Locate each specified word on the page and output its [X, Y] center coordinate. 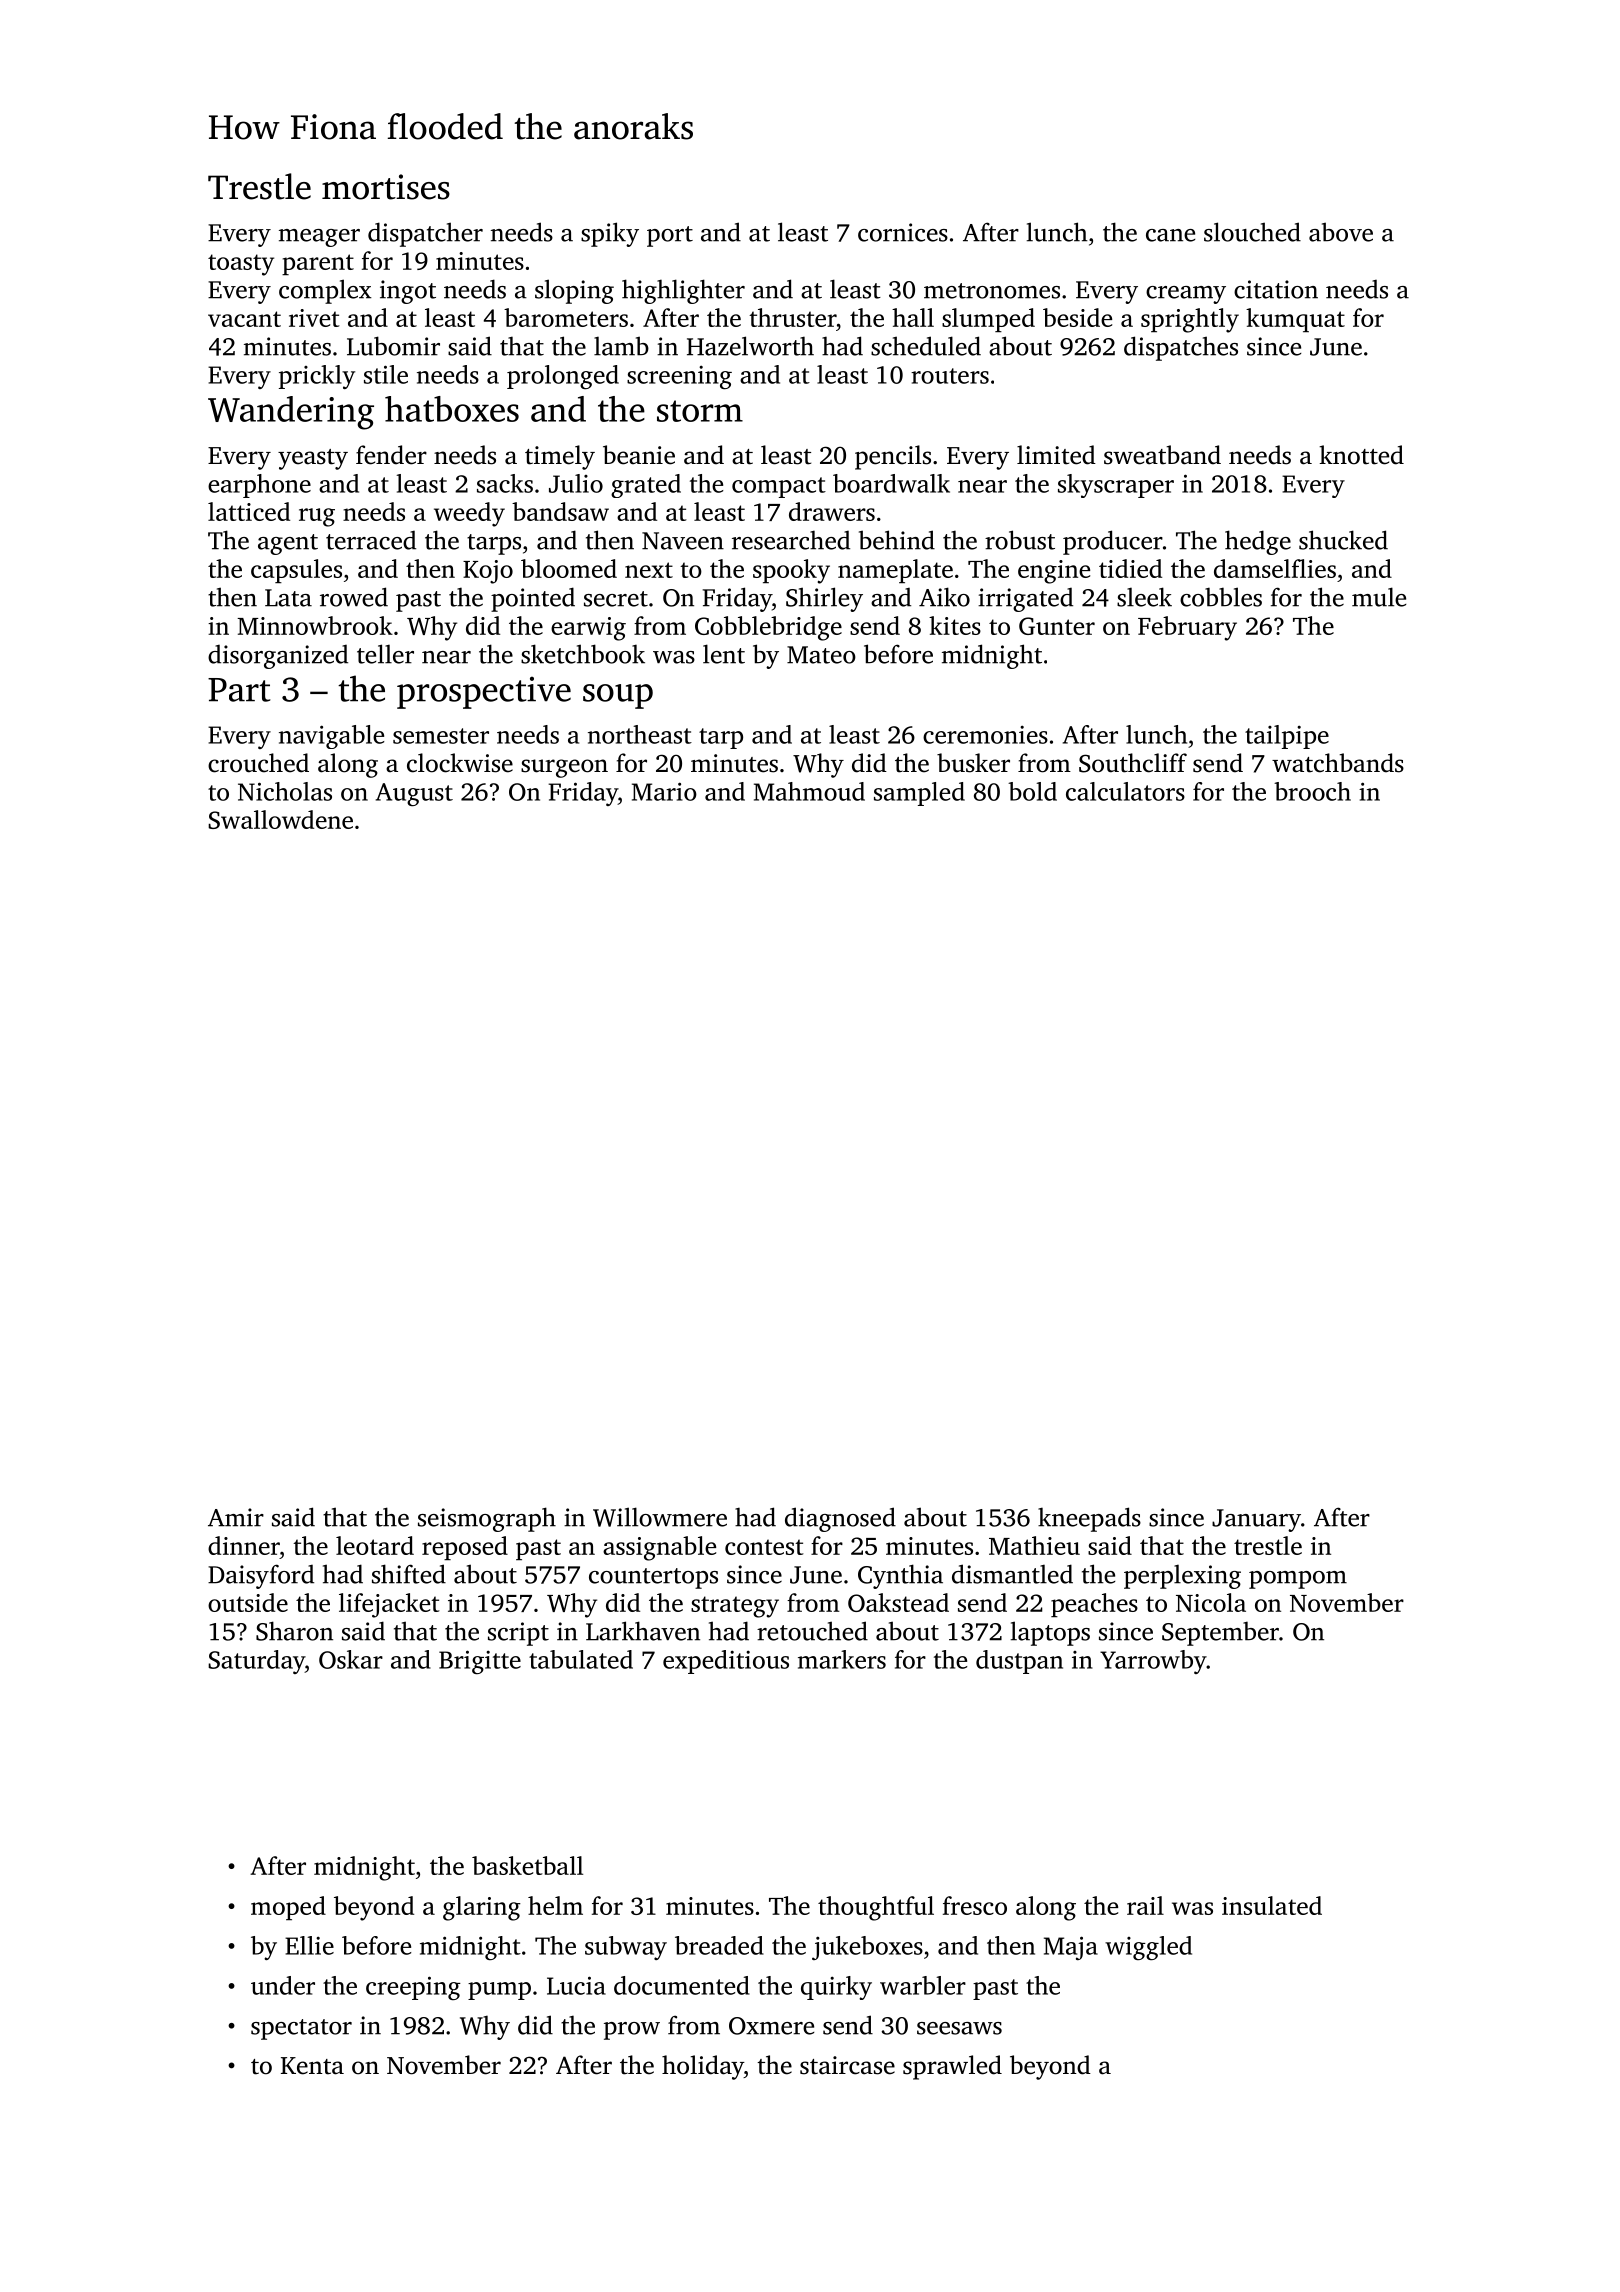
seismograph [487, 1519]
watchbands [1338, 763]
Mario [664, 791]
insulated [1272, 1905]
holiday [703, 2067]
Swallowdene [280, 819]
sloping [574, 291]
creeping [413, 1988]
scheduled [926, 346]
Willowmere [660, 1517]
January [1256, 1520]
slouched [1252, 232]
